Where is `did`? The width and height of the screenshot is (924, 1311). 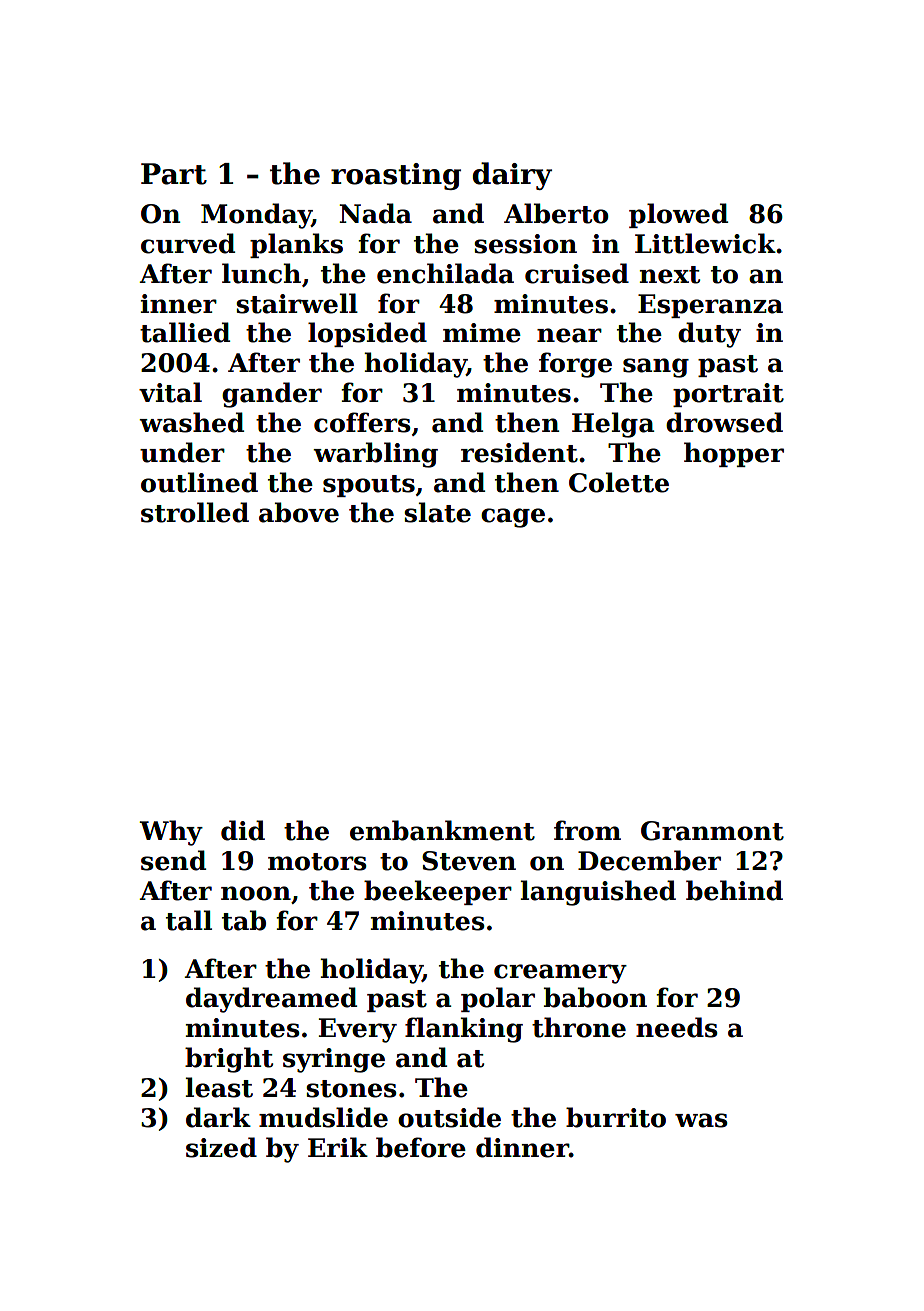 did is located at coordinates (243, 830).
